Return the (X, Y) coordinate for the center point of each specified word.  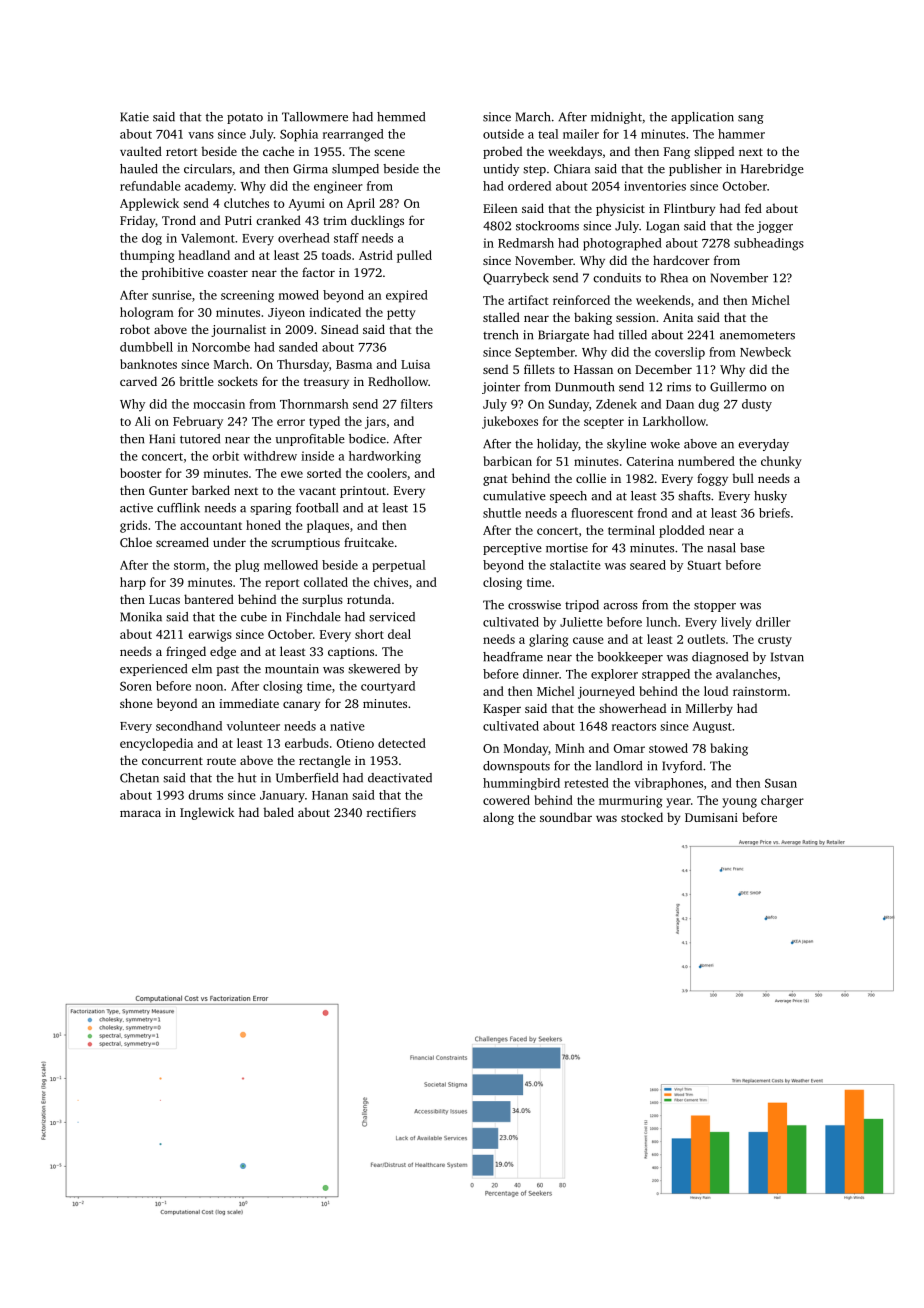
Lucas (164, 599)
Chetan (139, 778)
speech (568, 497)
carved (138, 381)
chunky (781, 462)
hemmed (401, 117)
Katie (134, 117)
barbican (507, 461)
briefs (774, 513)
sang (751, 119)
